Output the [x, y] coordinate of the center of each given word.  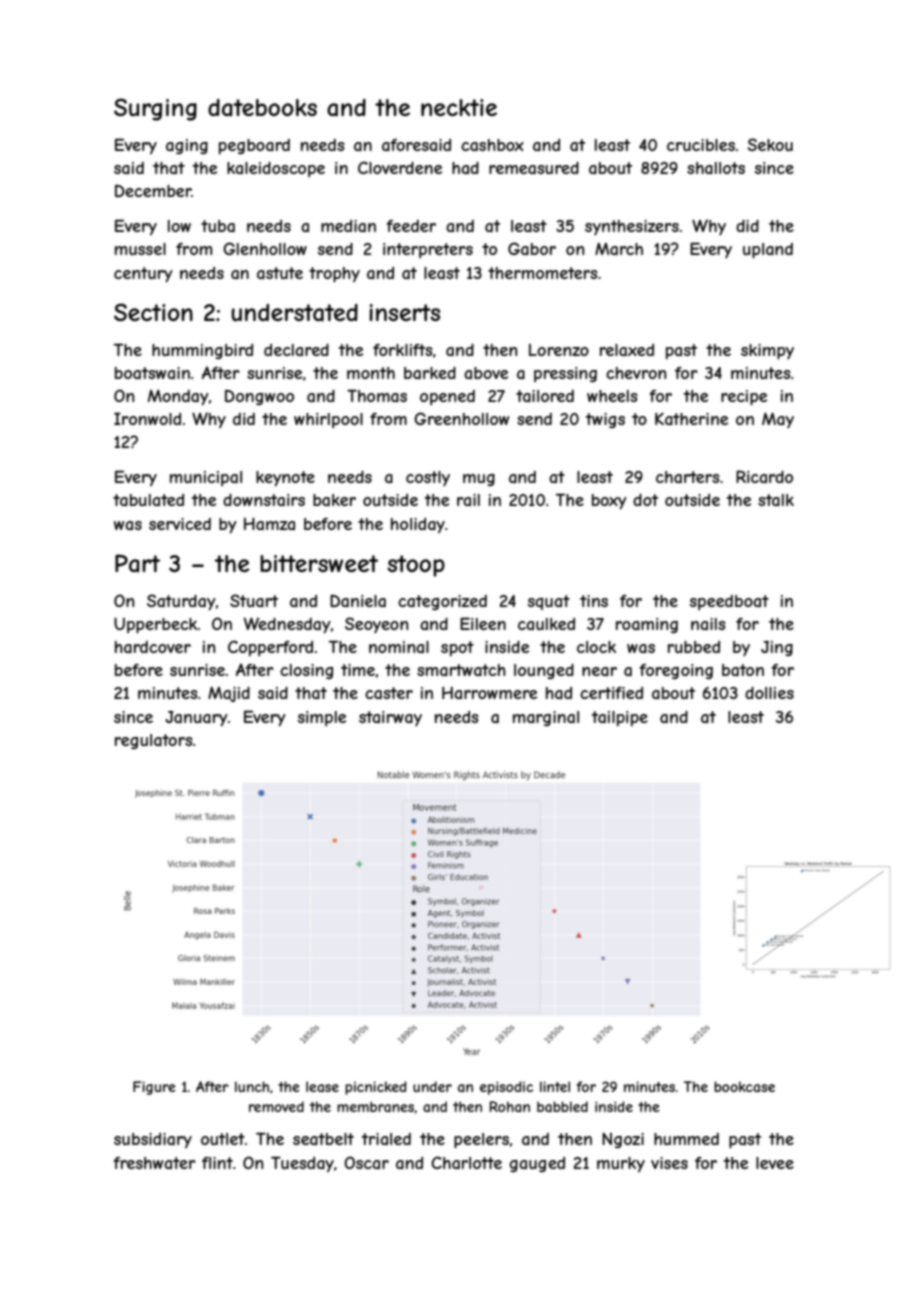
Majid [229, 694]
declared [296, 350]
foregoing [676, 671]
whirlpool [328, 420]
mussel [140, 249]
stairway [390, 718]
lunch [252, 1086]
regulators [154, 741]
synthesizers [632, 227]
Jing [777, 648]
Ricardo [764, 476]
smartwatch [461, 670]
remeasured [534, 168]
